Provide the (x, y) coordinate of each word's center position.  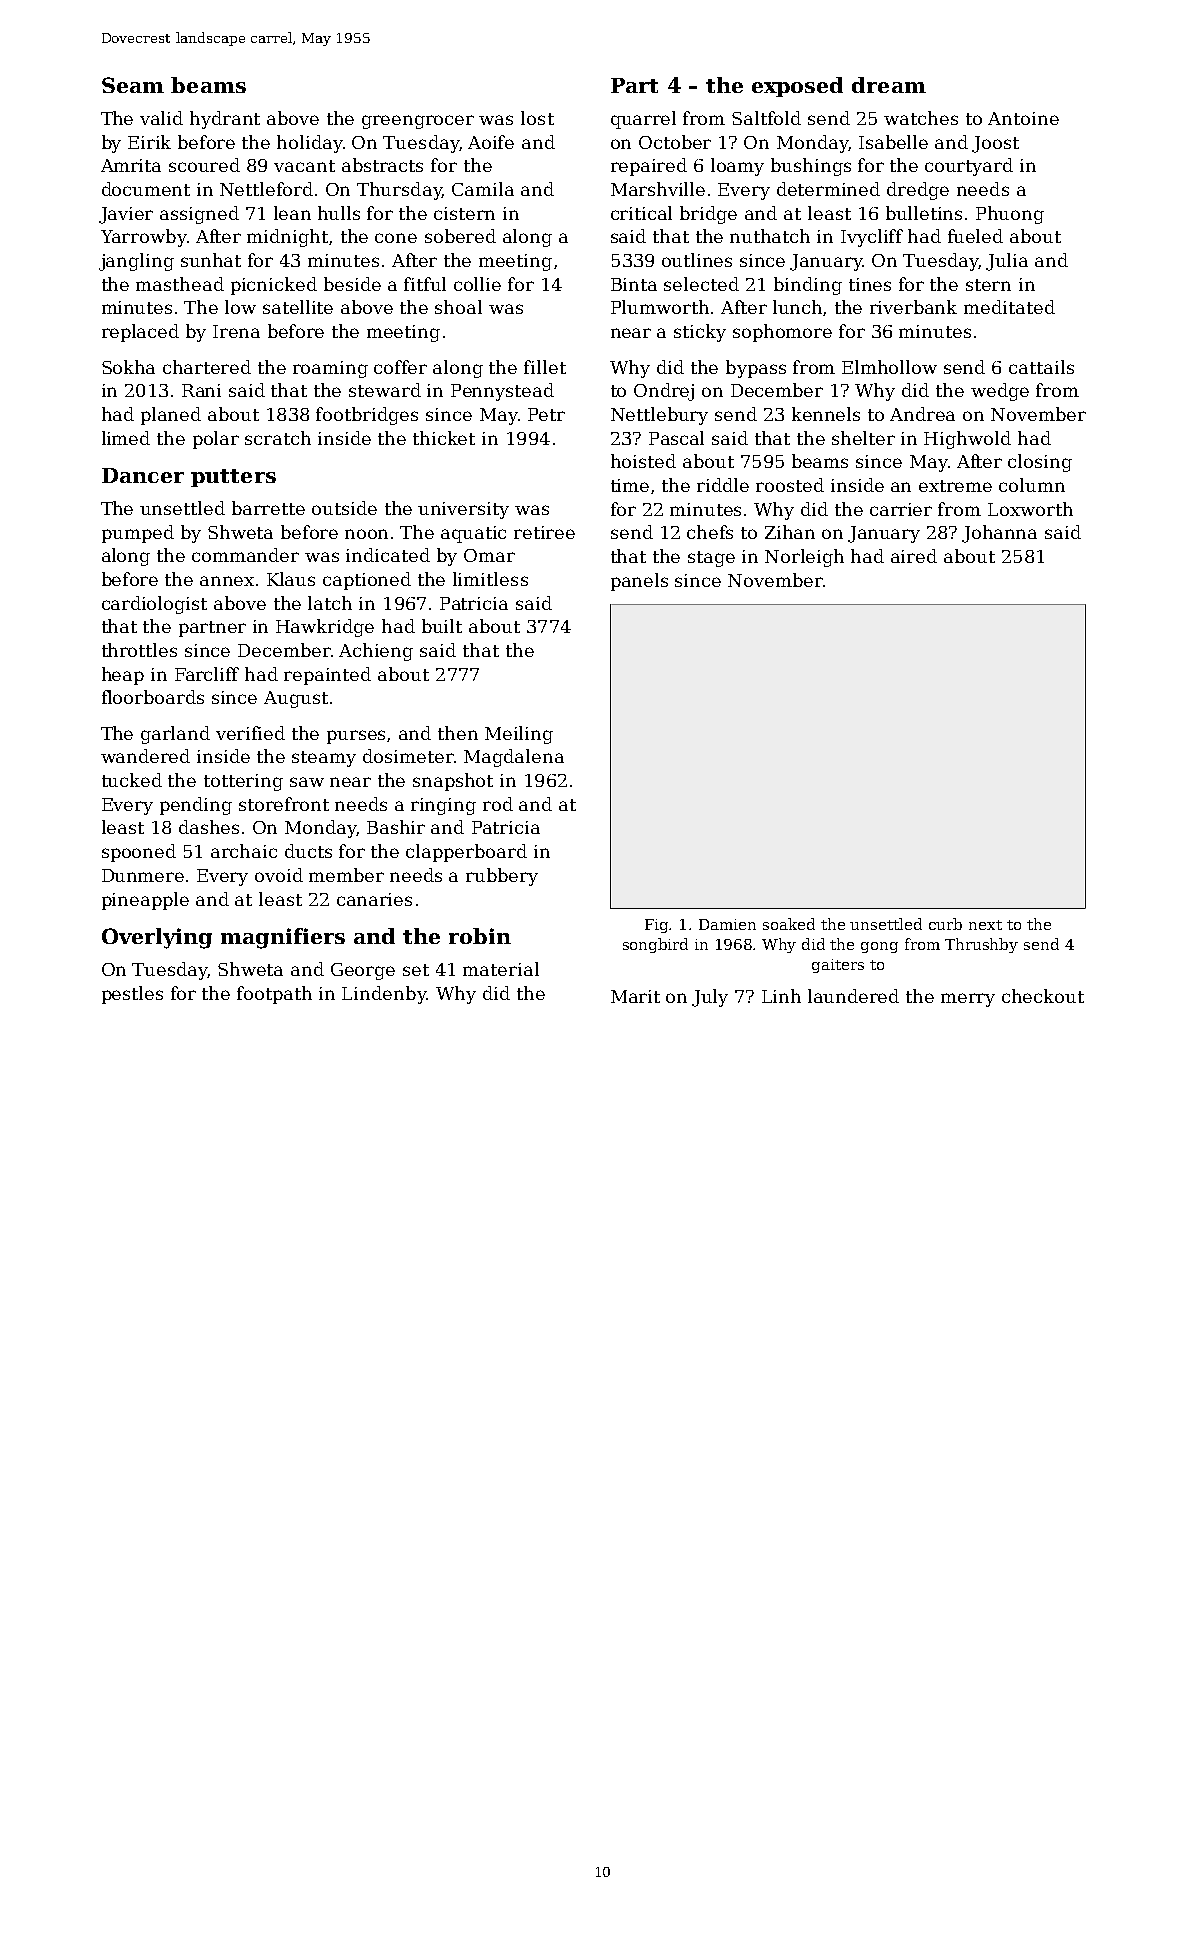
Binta (634, 284)
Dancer (143, 475)
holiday (310, 144)
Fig (657, 926)
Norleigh (804, 558)
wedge (1000, 392)
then (458, 733)
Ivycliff (872, 238)
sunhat (211, 260)
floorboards (153, 697)
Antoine (1023, 118)
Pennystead (502, 392)
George (363, 971)
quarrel (643, 120)
